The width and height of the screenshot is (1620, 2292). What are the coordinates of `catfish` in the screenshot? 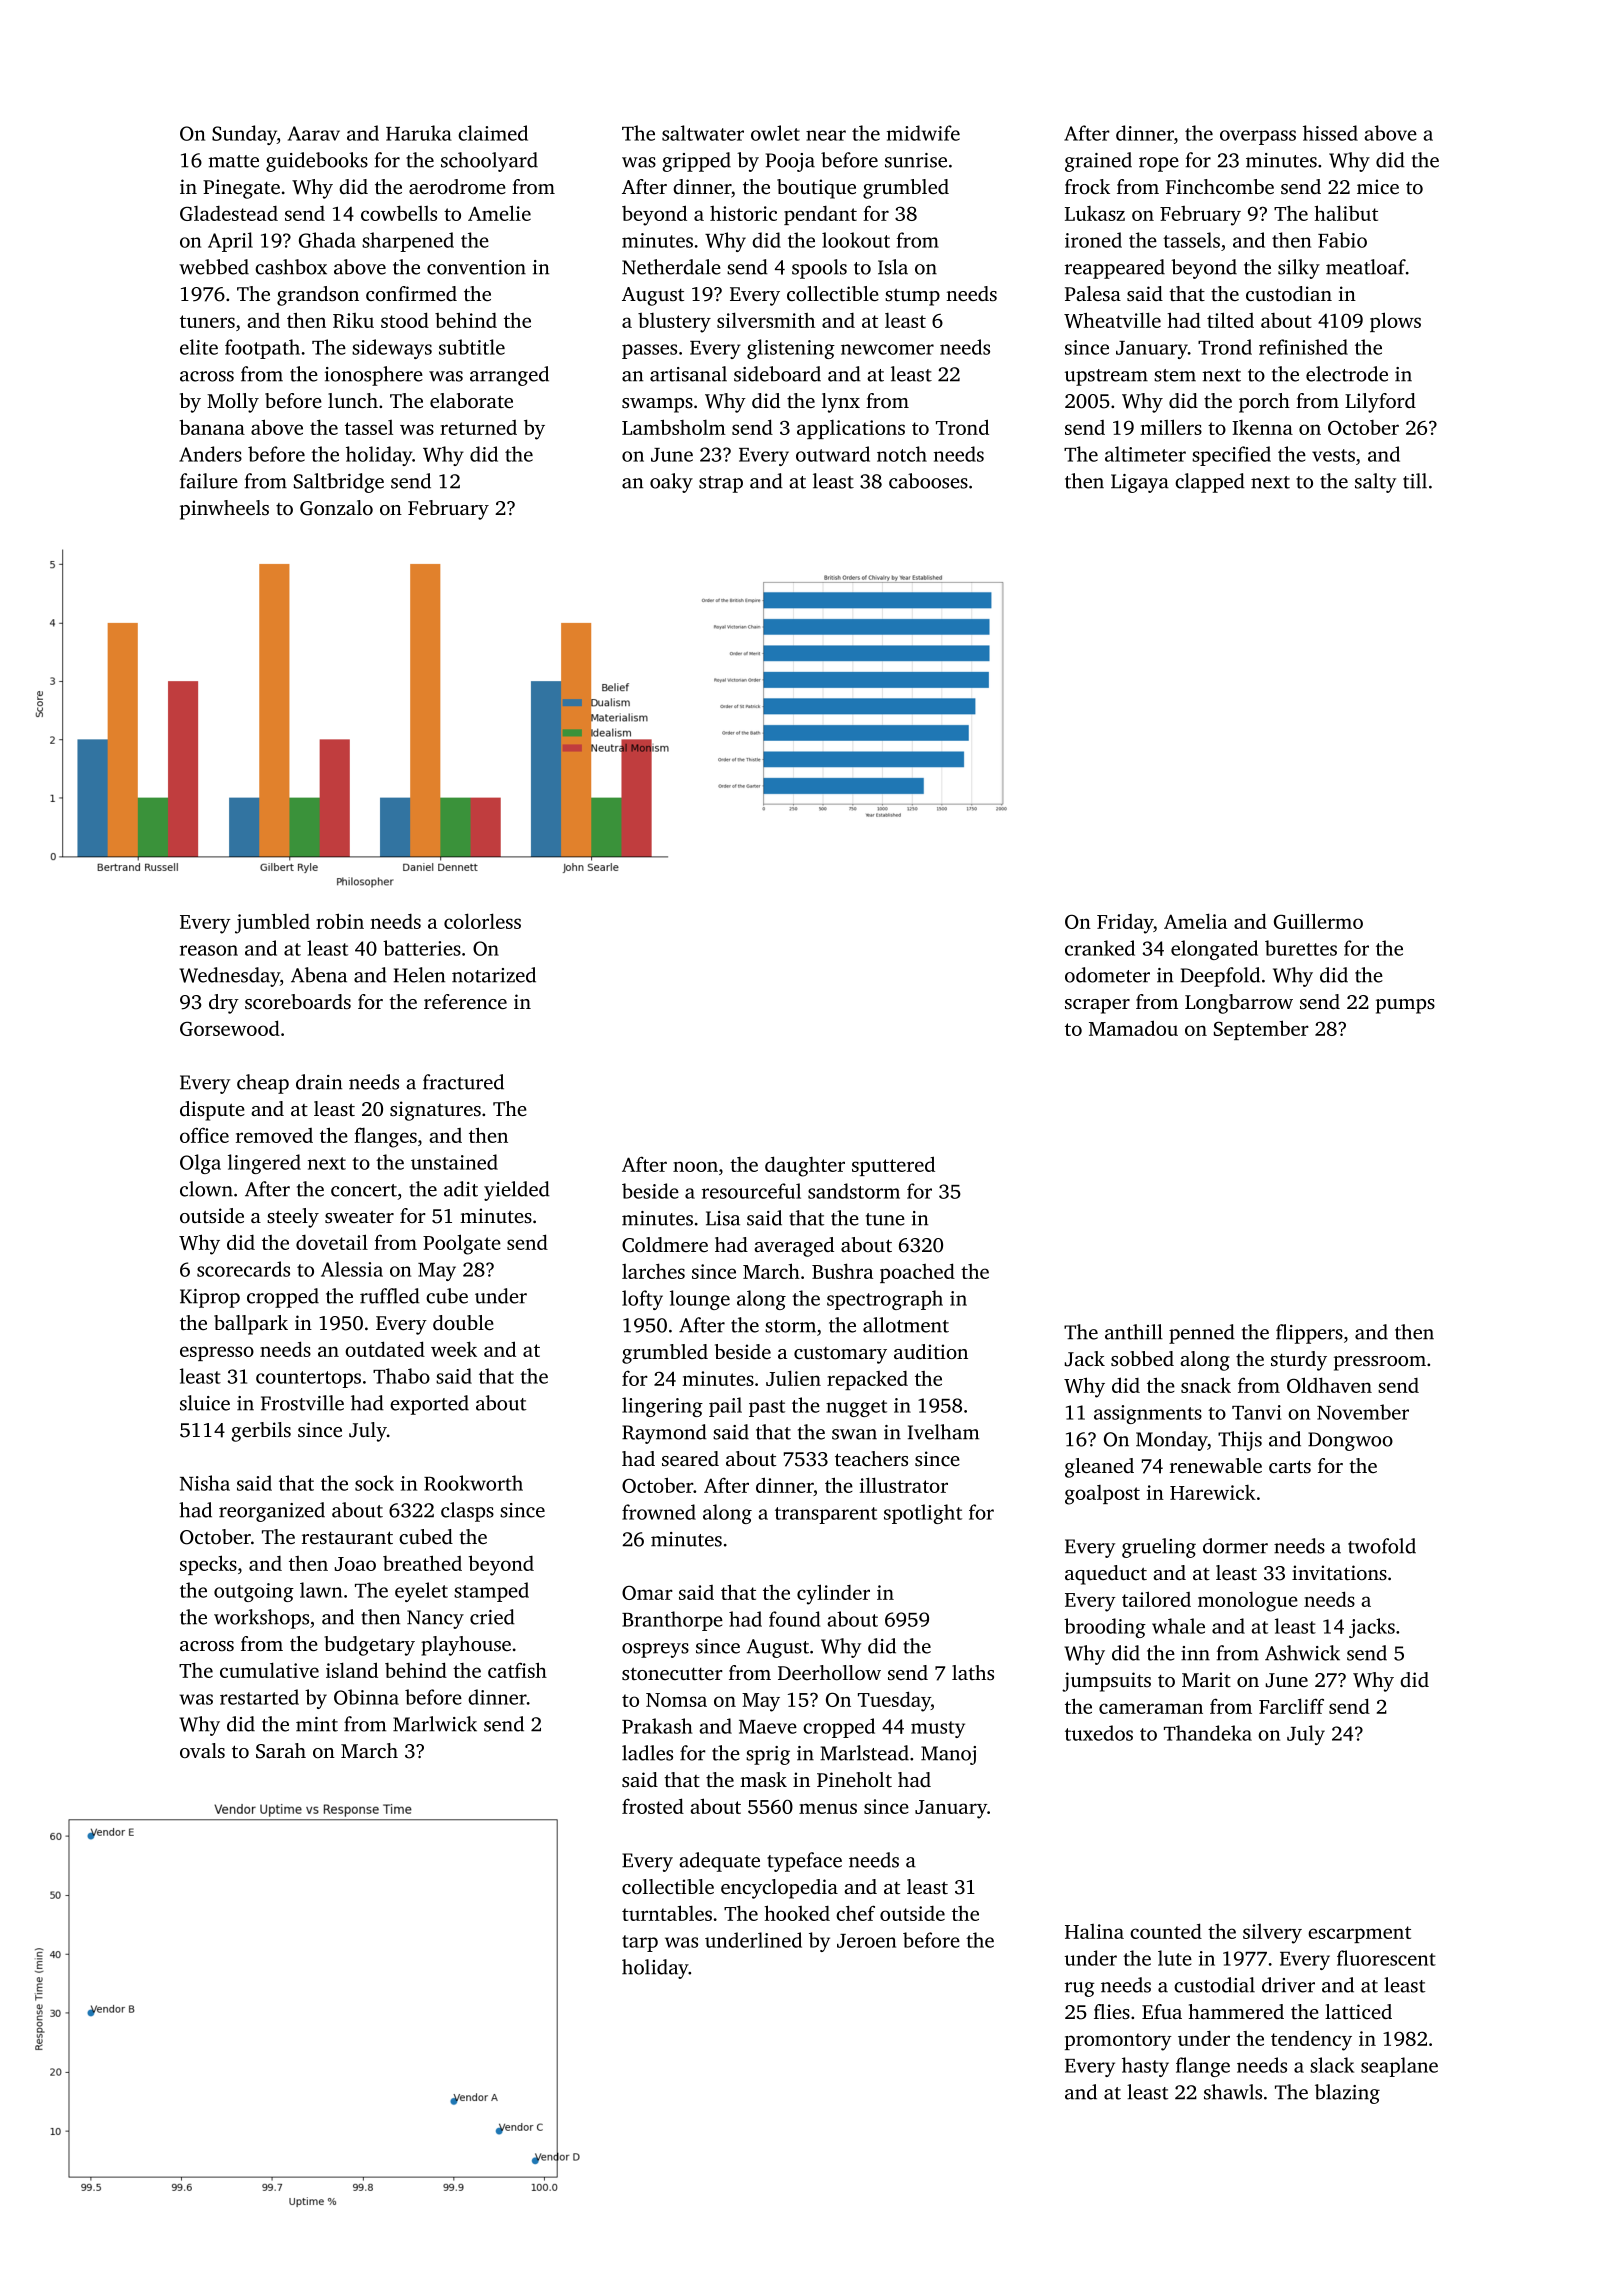 It's located at (517, 1670).
